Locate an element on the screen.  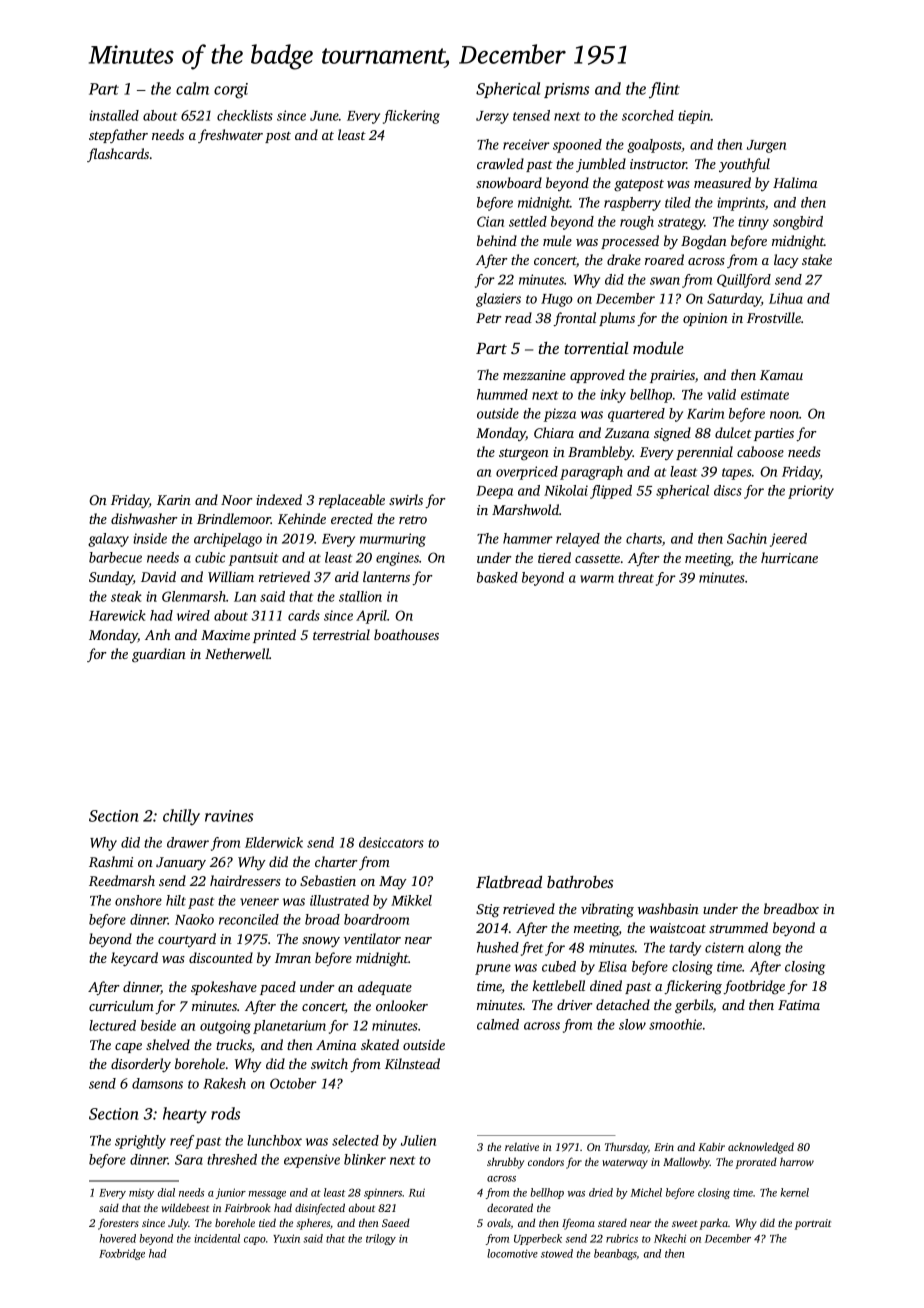
Petr is located at coordinates (489, 318).
